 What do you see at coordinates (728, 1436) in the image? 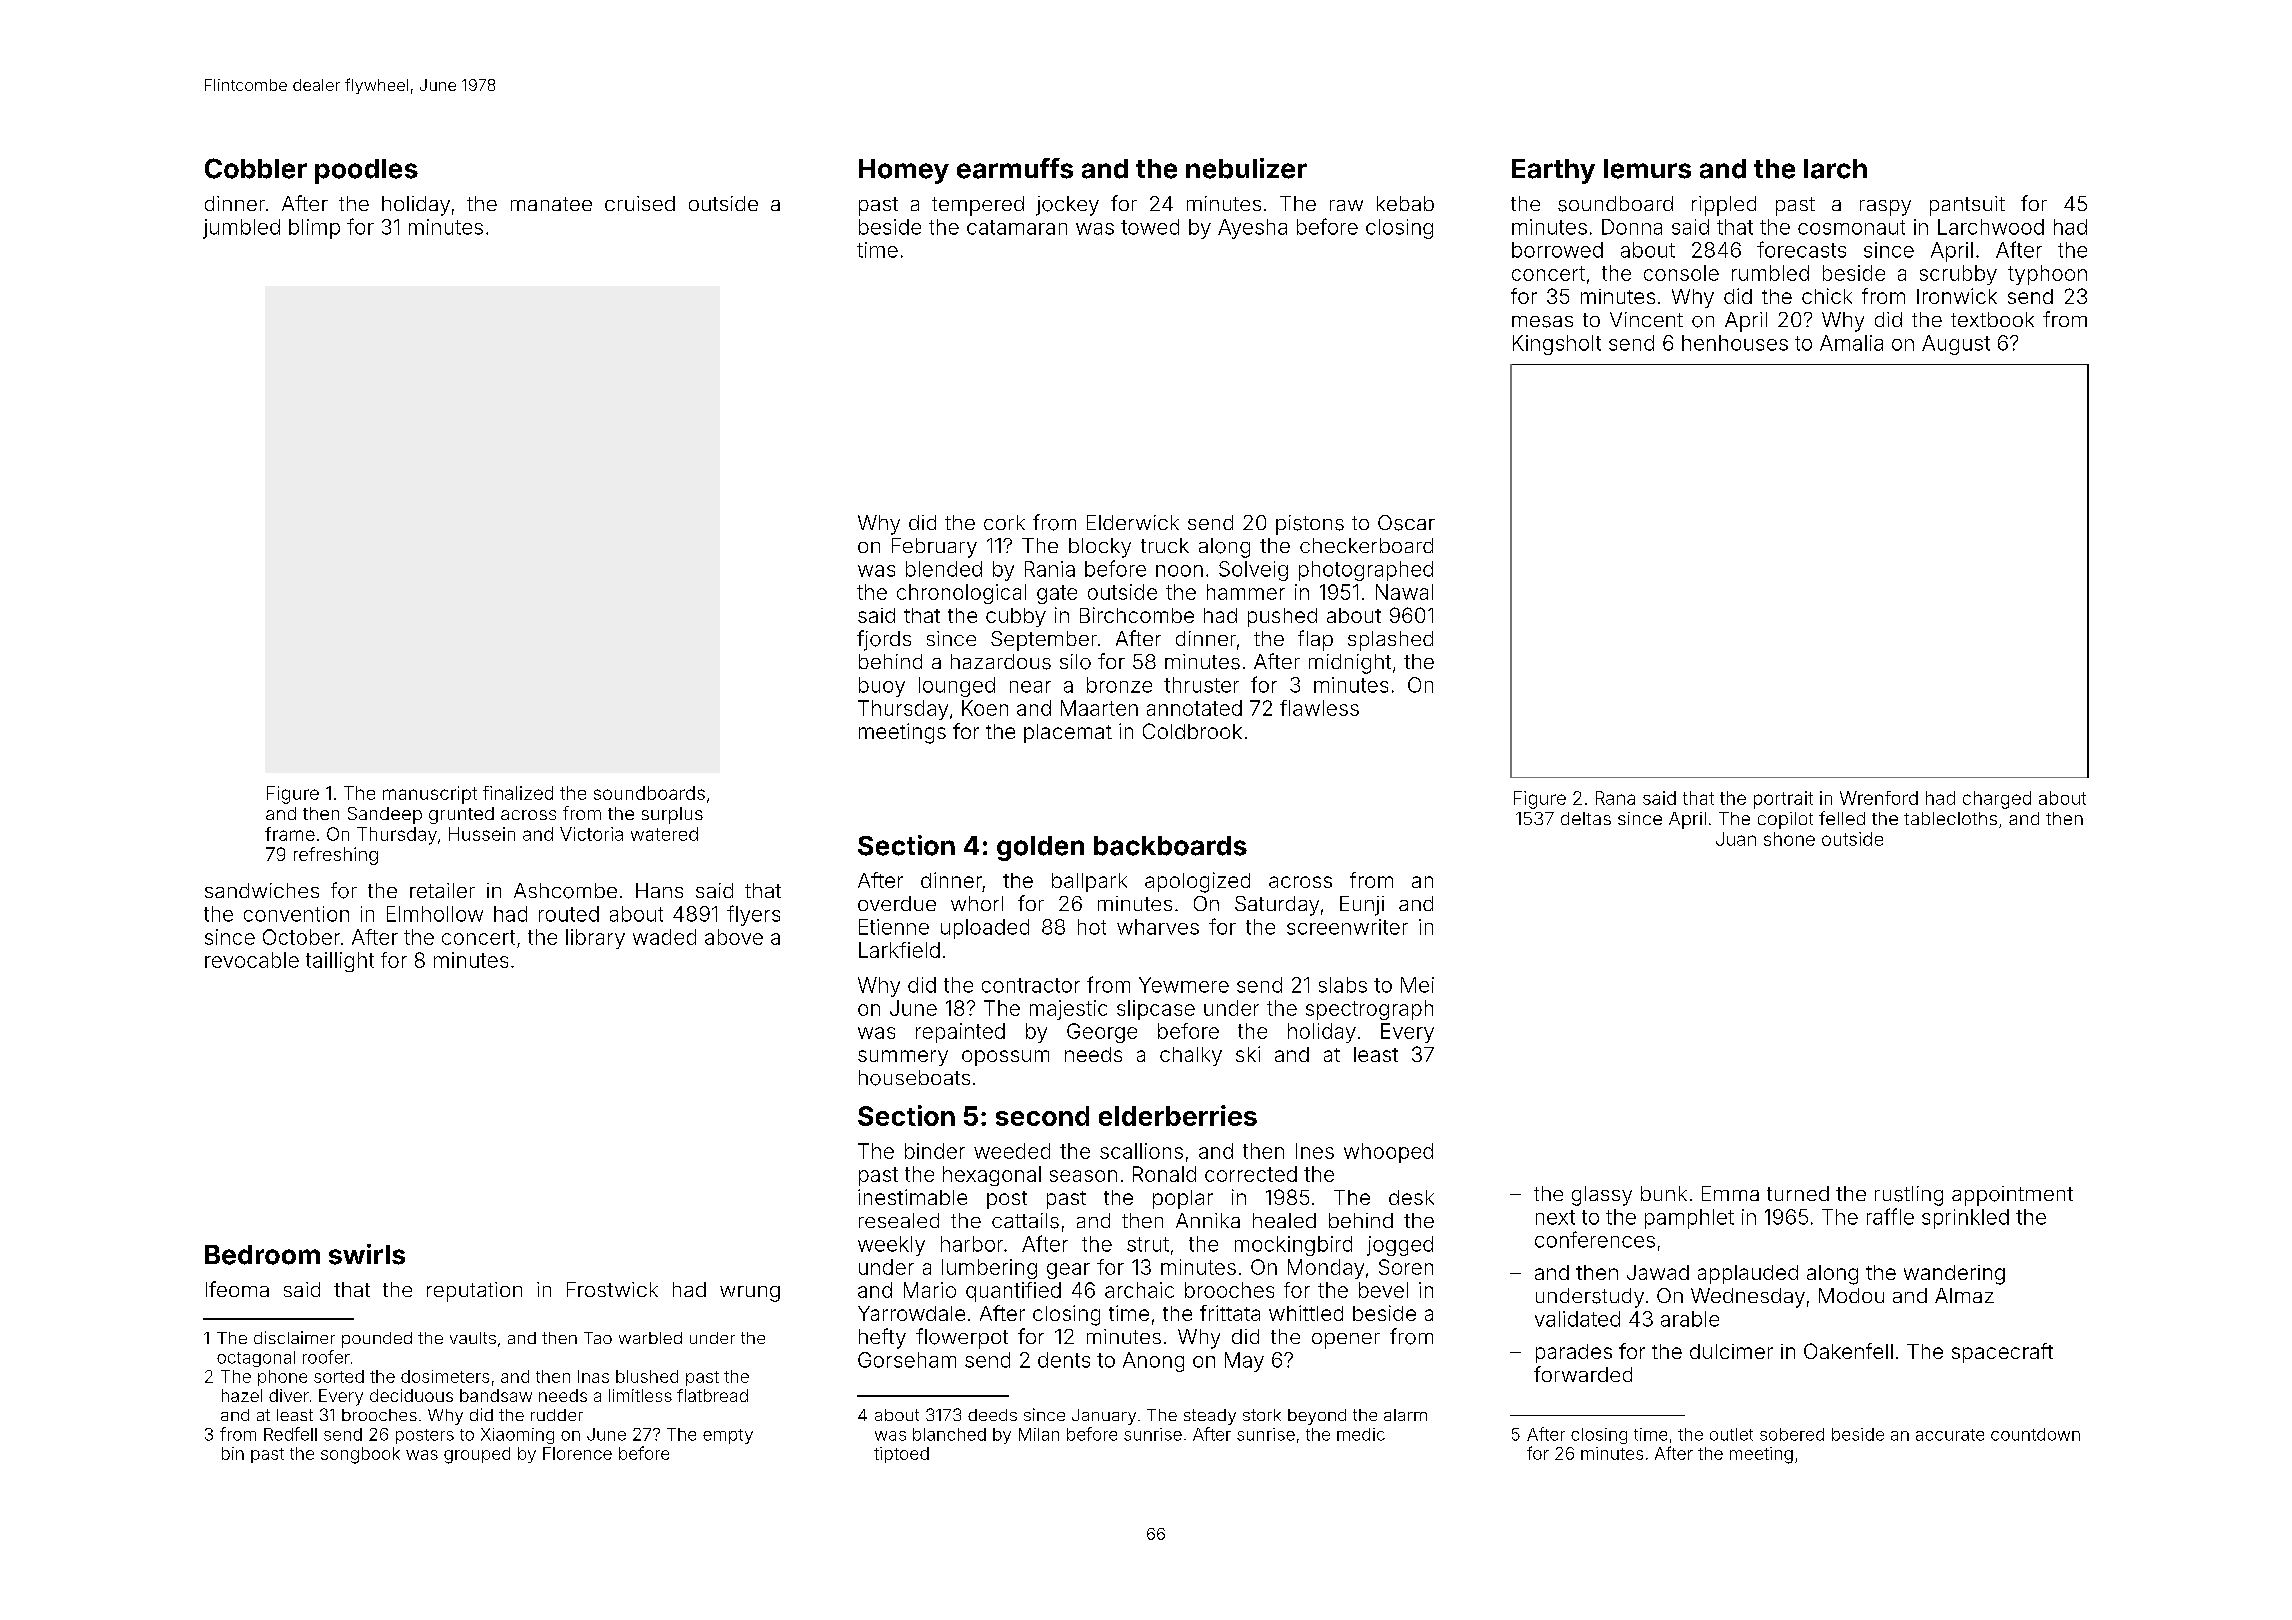
I see `empty` at bounding box center [728, 1436].
